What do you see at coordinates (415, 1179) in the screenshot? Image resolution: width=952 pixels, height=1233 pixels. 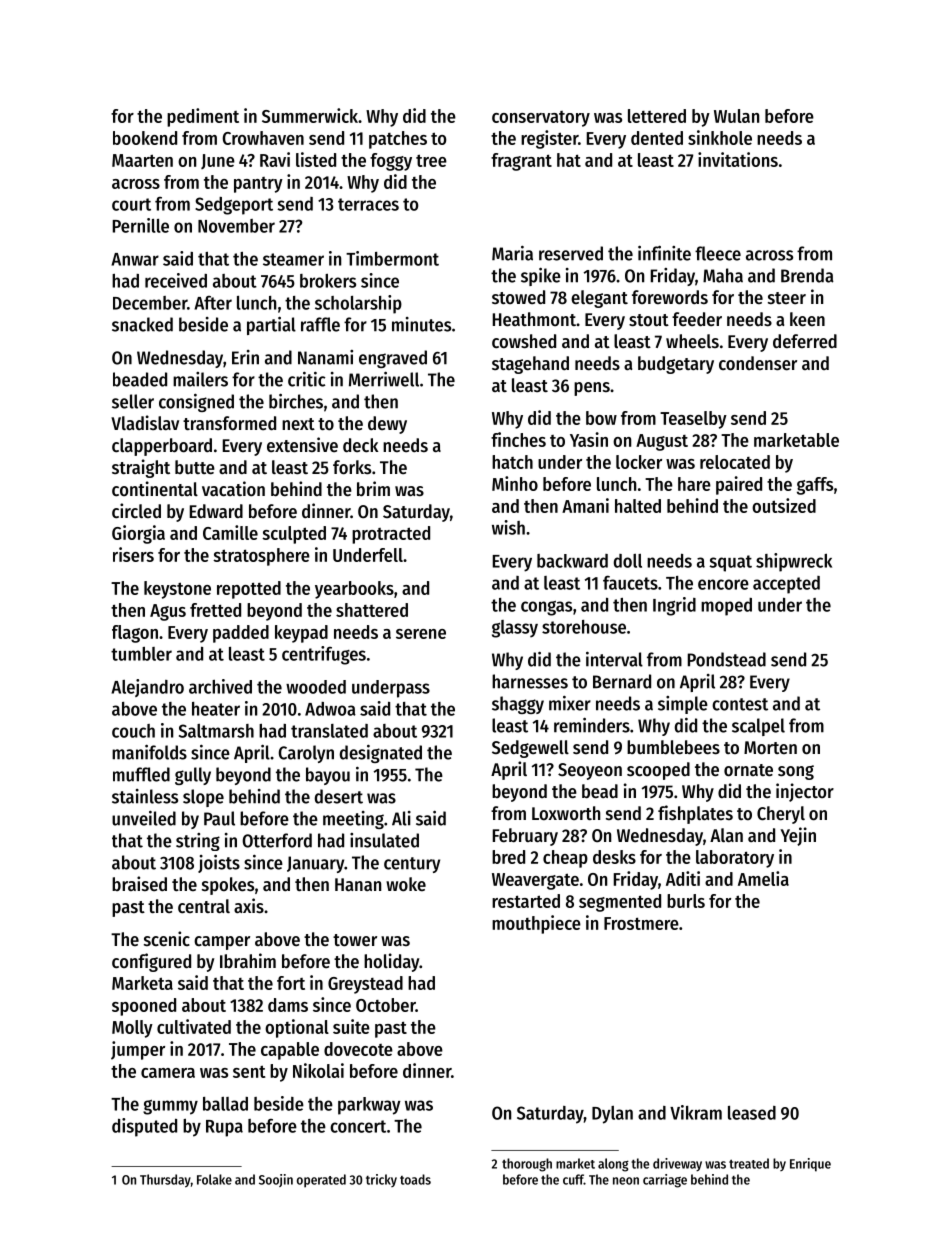 I see `toads` at bounding box center [415, 1179].
